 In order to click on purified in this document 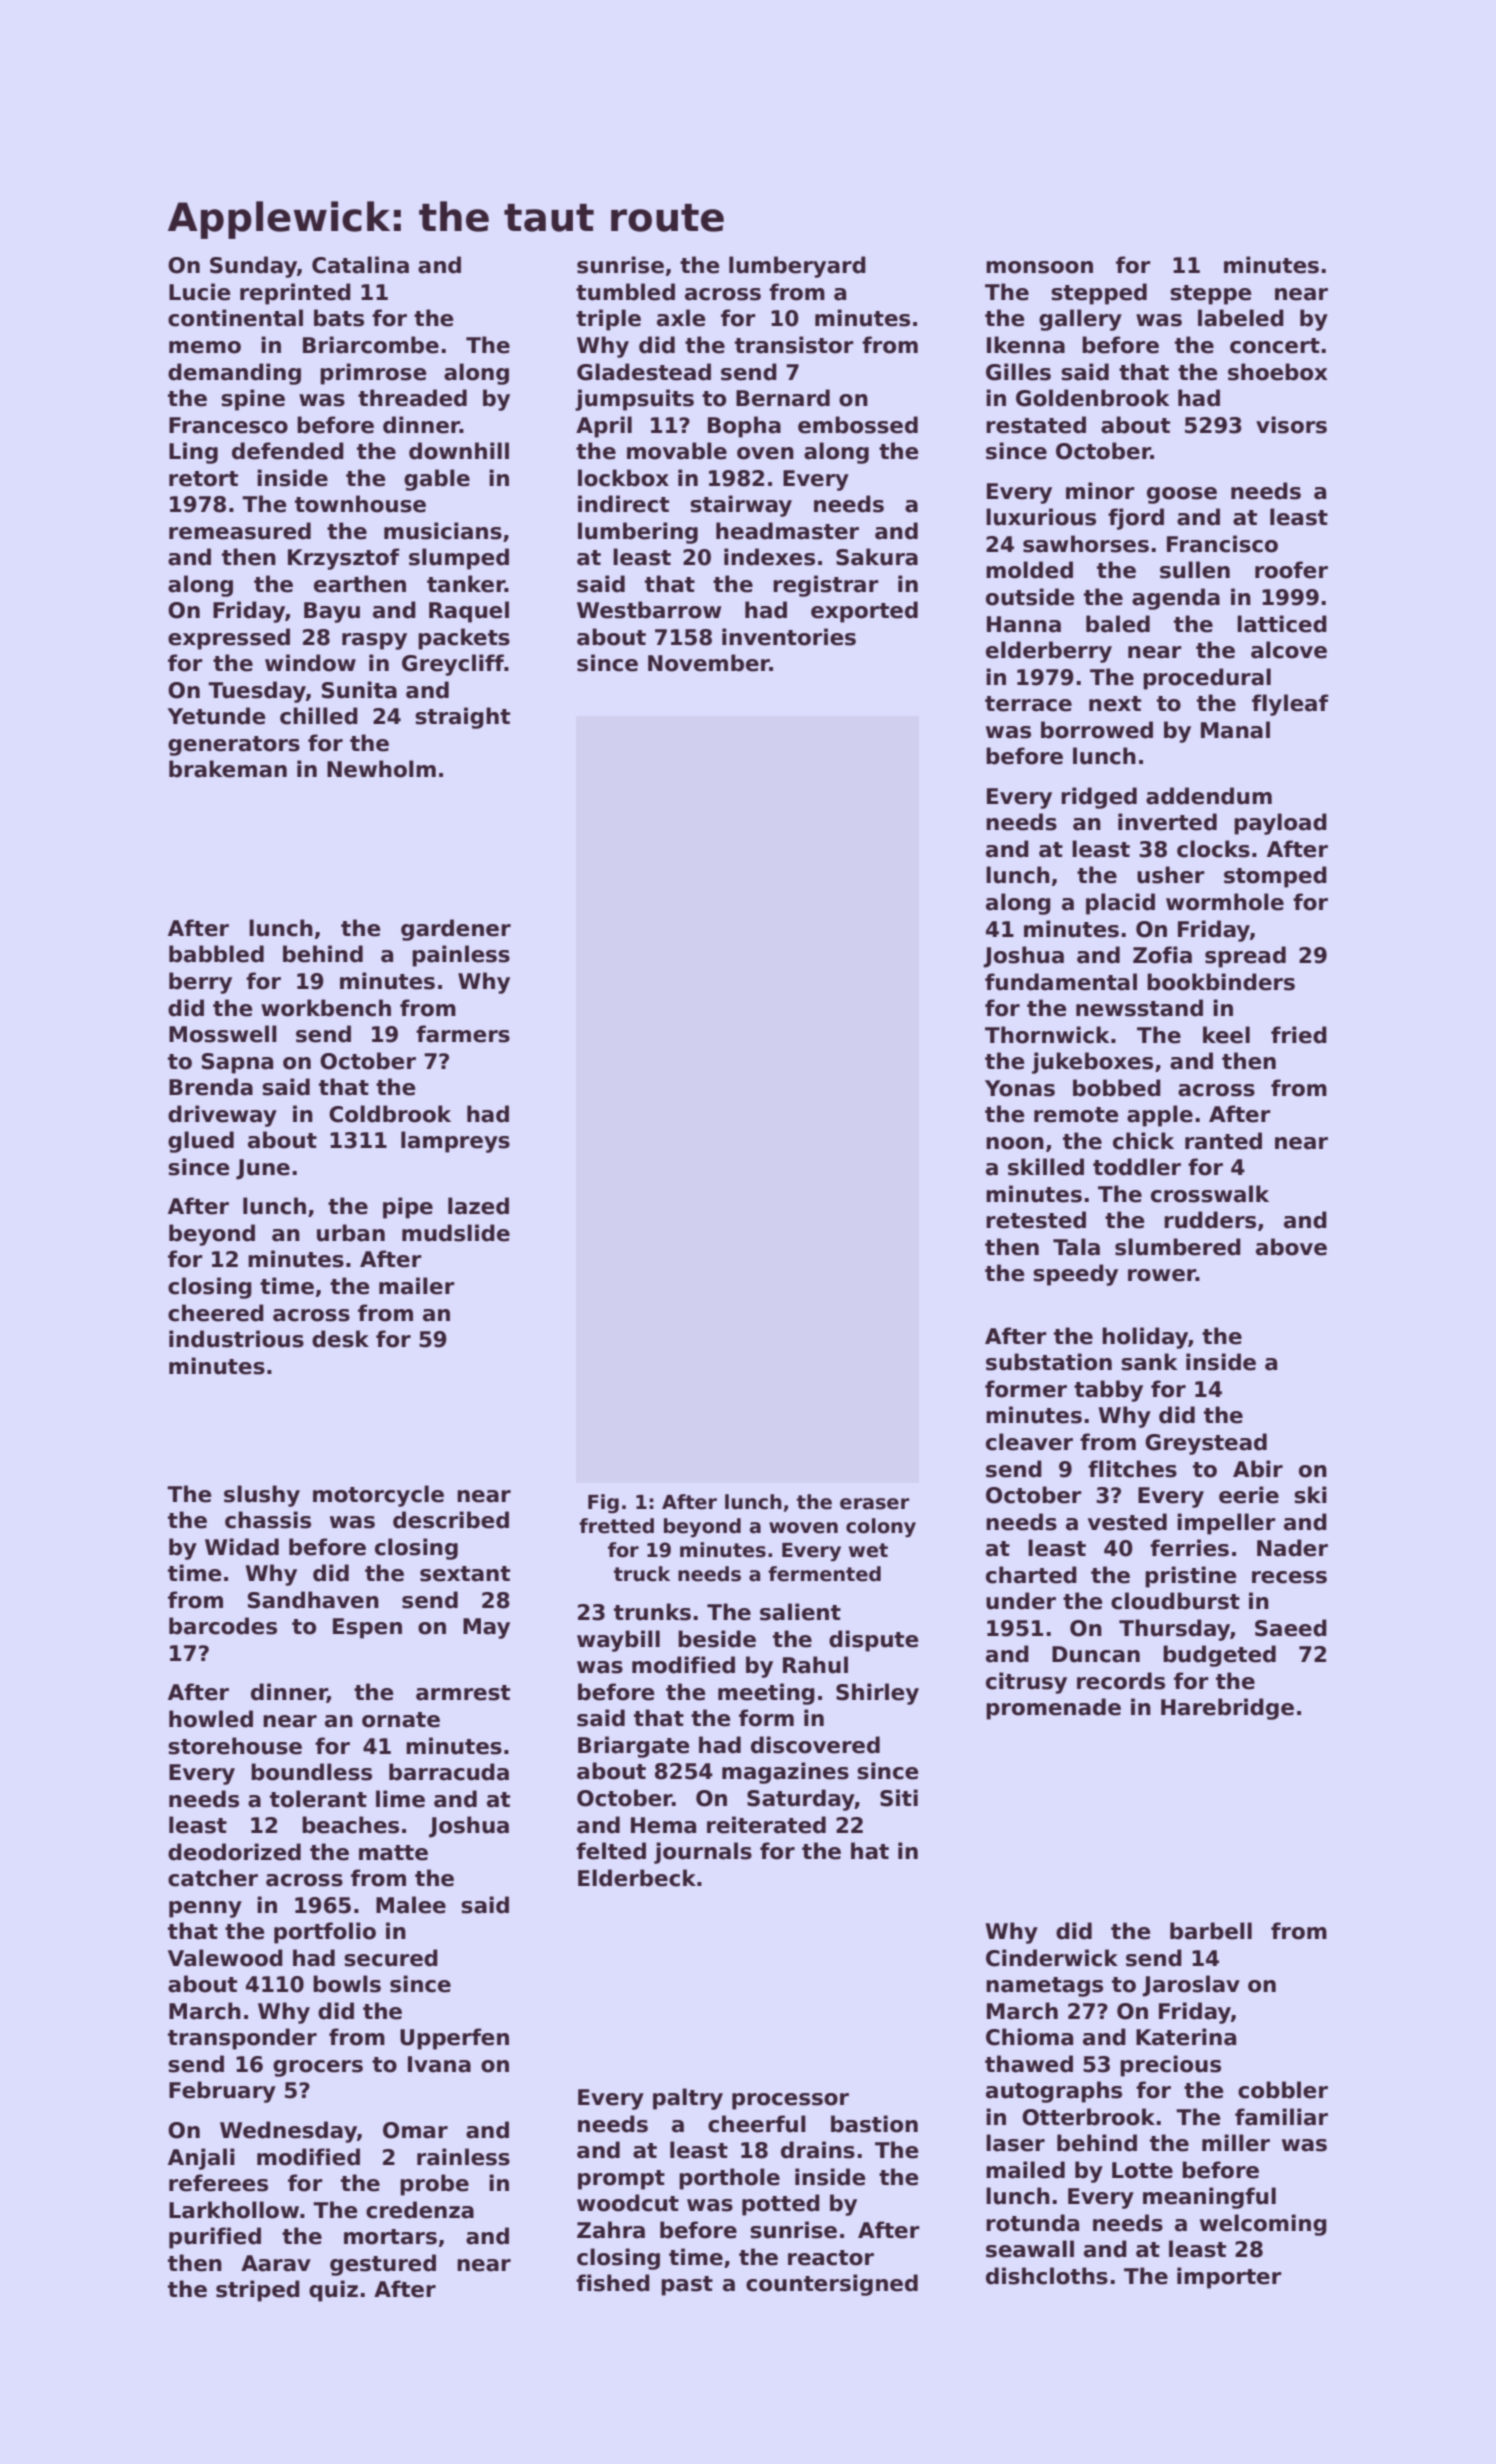, I will do `click(215, 2238)`.
